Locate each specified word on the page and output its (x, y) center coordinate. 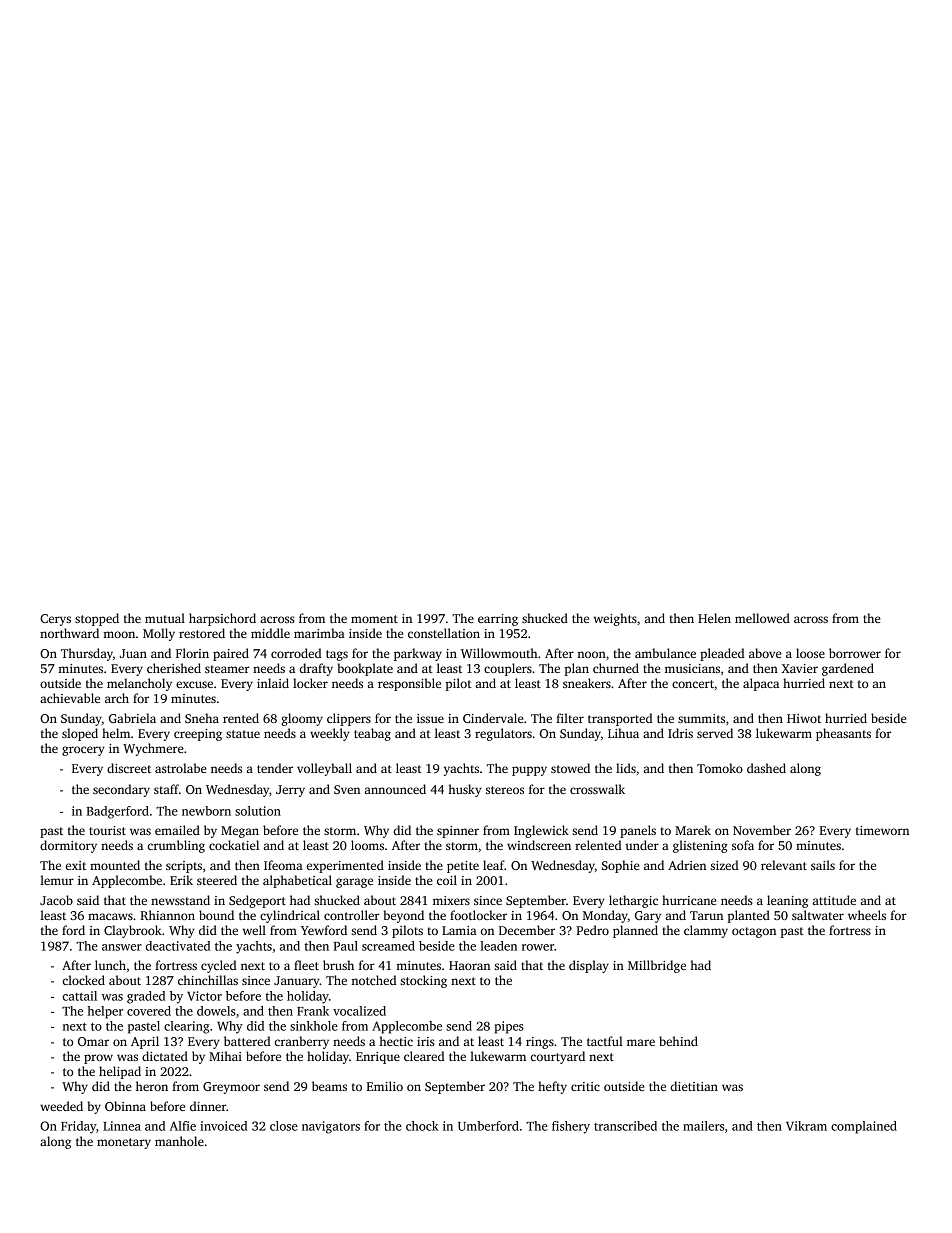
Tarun (706, 915)
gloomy (302, 719)
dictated (165, 1056)
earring (498, 620)
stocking (424, 981)
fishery (571, 1127)
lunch (110, 965)
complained (864, 1127)
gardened (848, 669)
